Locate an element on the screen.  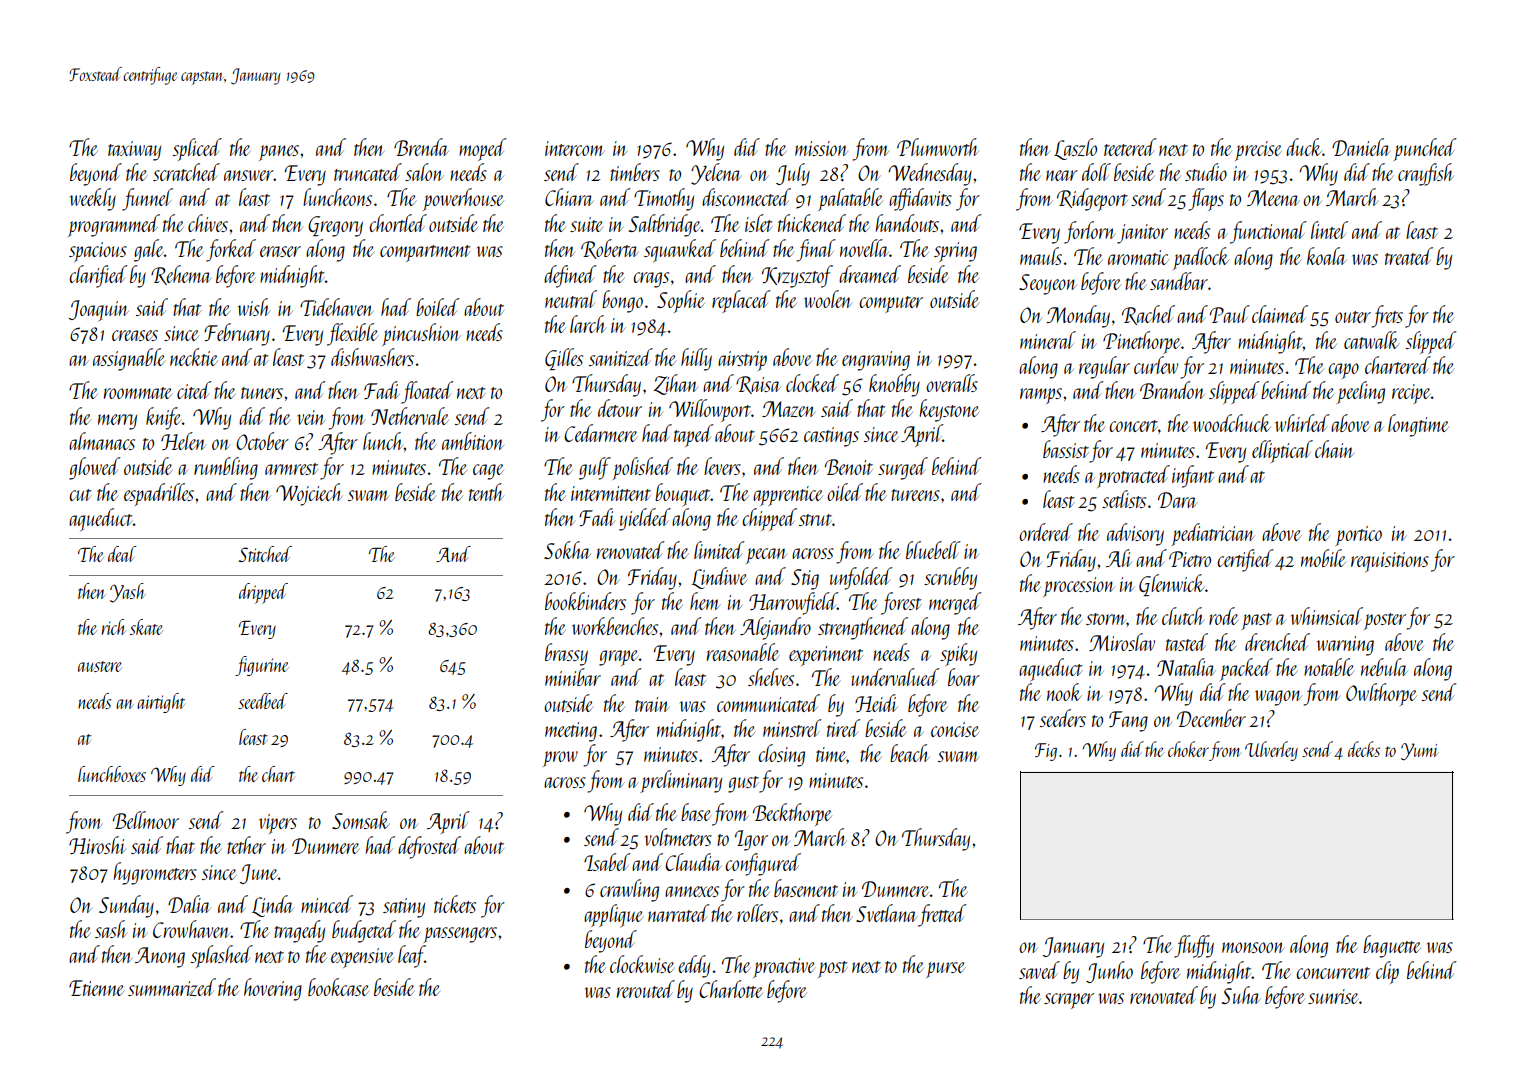
sunrise is located at coordinates (1333, 996).
